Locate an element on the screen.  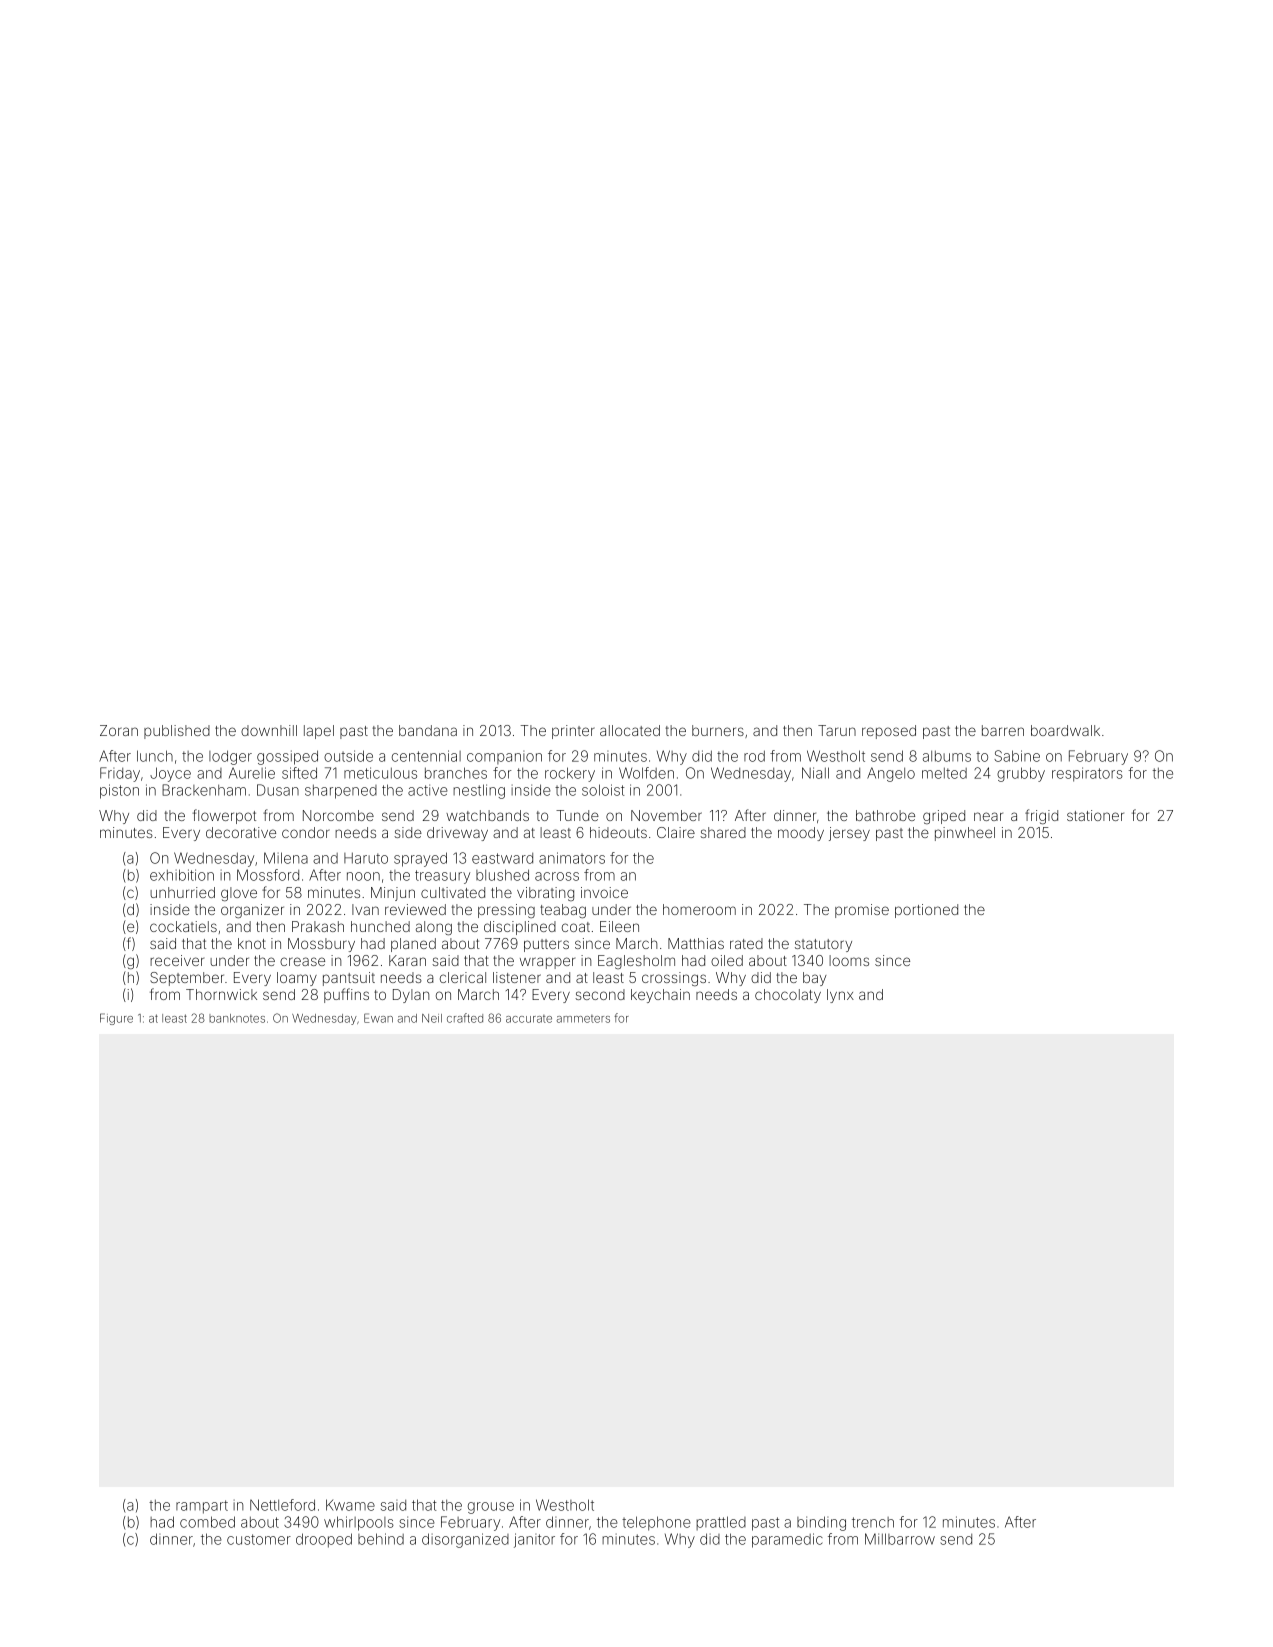
crossings is located at coordinates (674, 979).
